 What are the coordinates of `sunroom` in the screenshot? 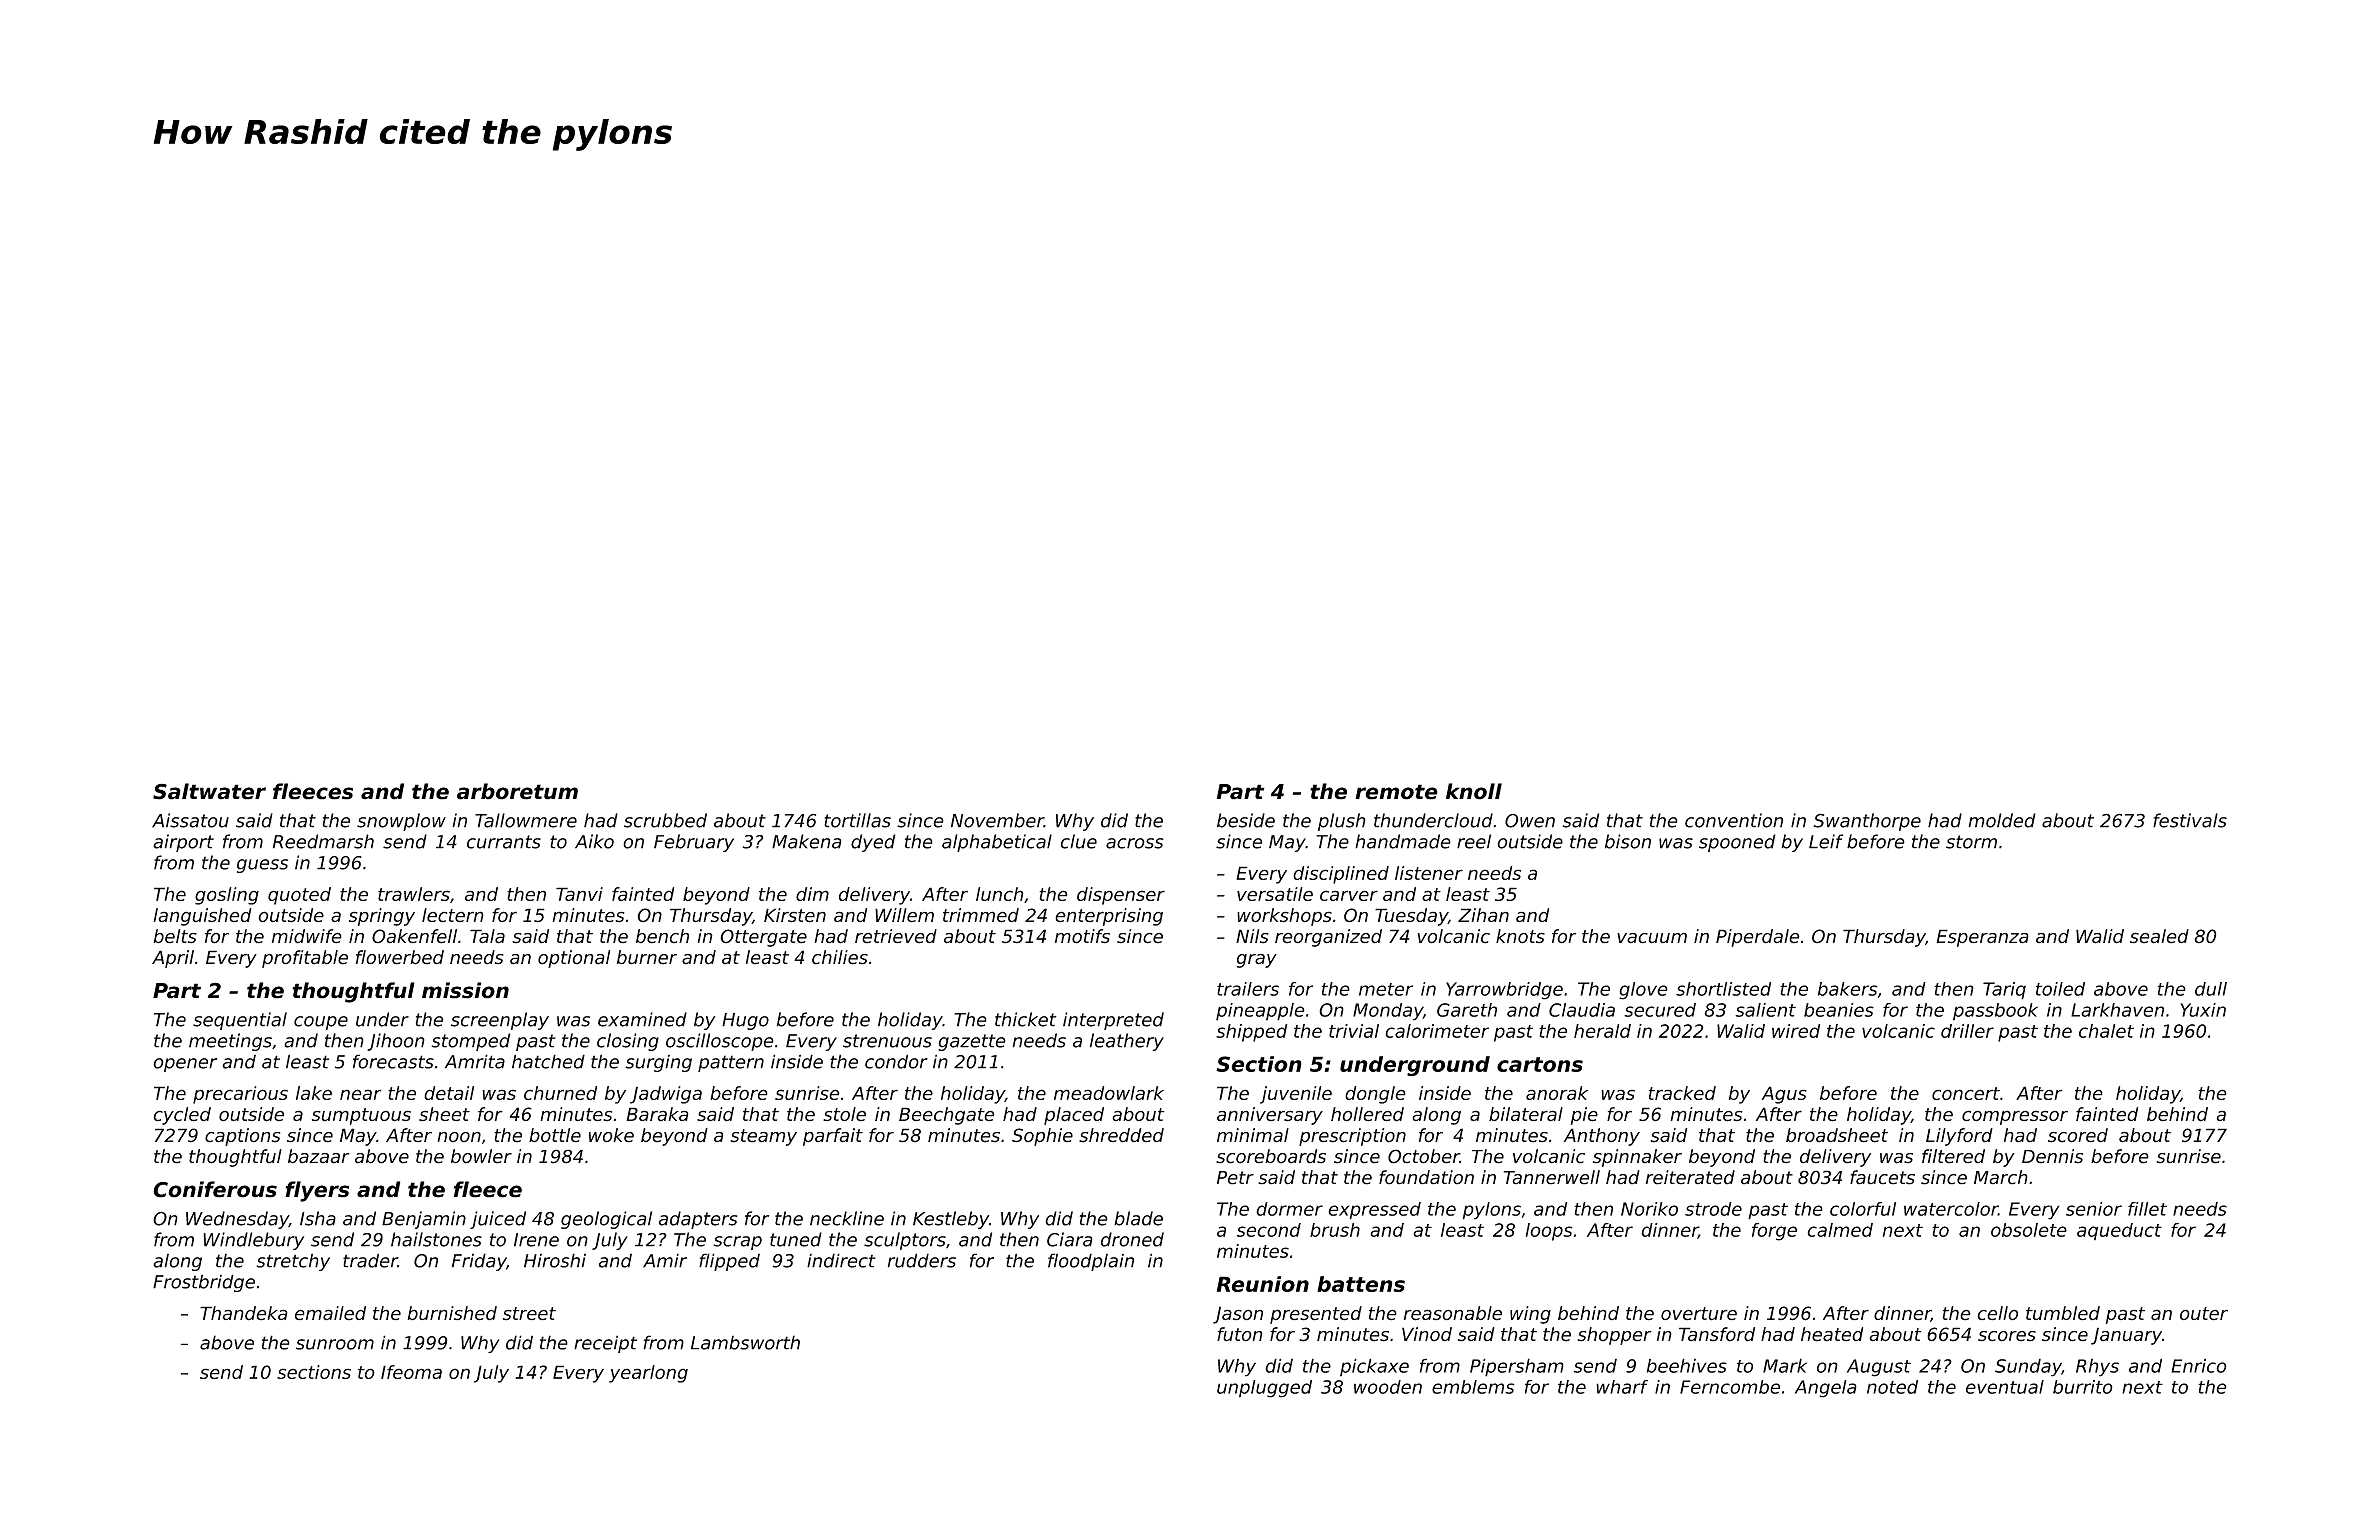 It's located at (335, 1344).
